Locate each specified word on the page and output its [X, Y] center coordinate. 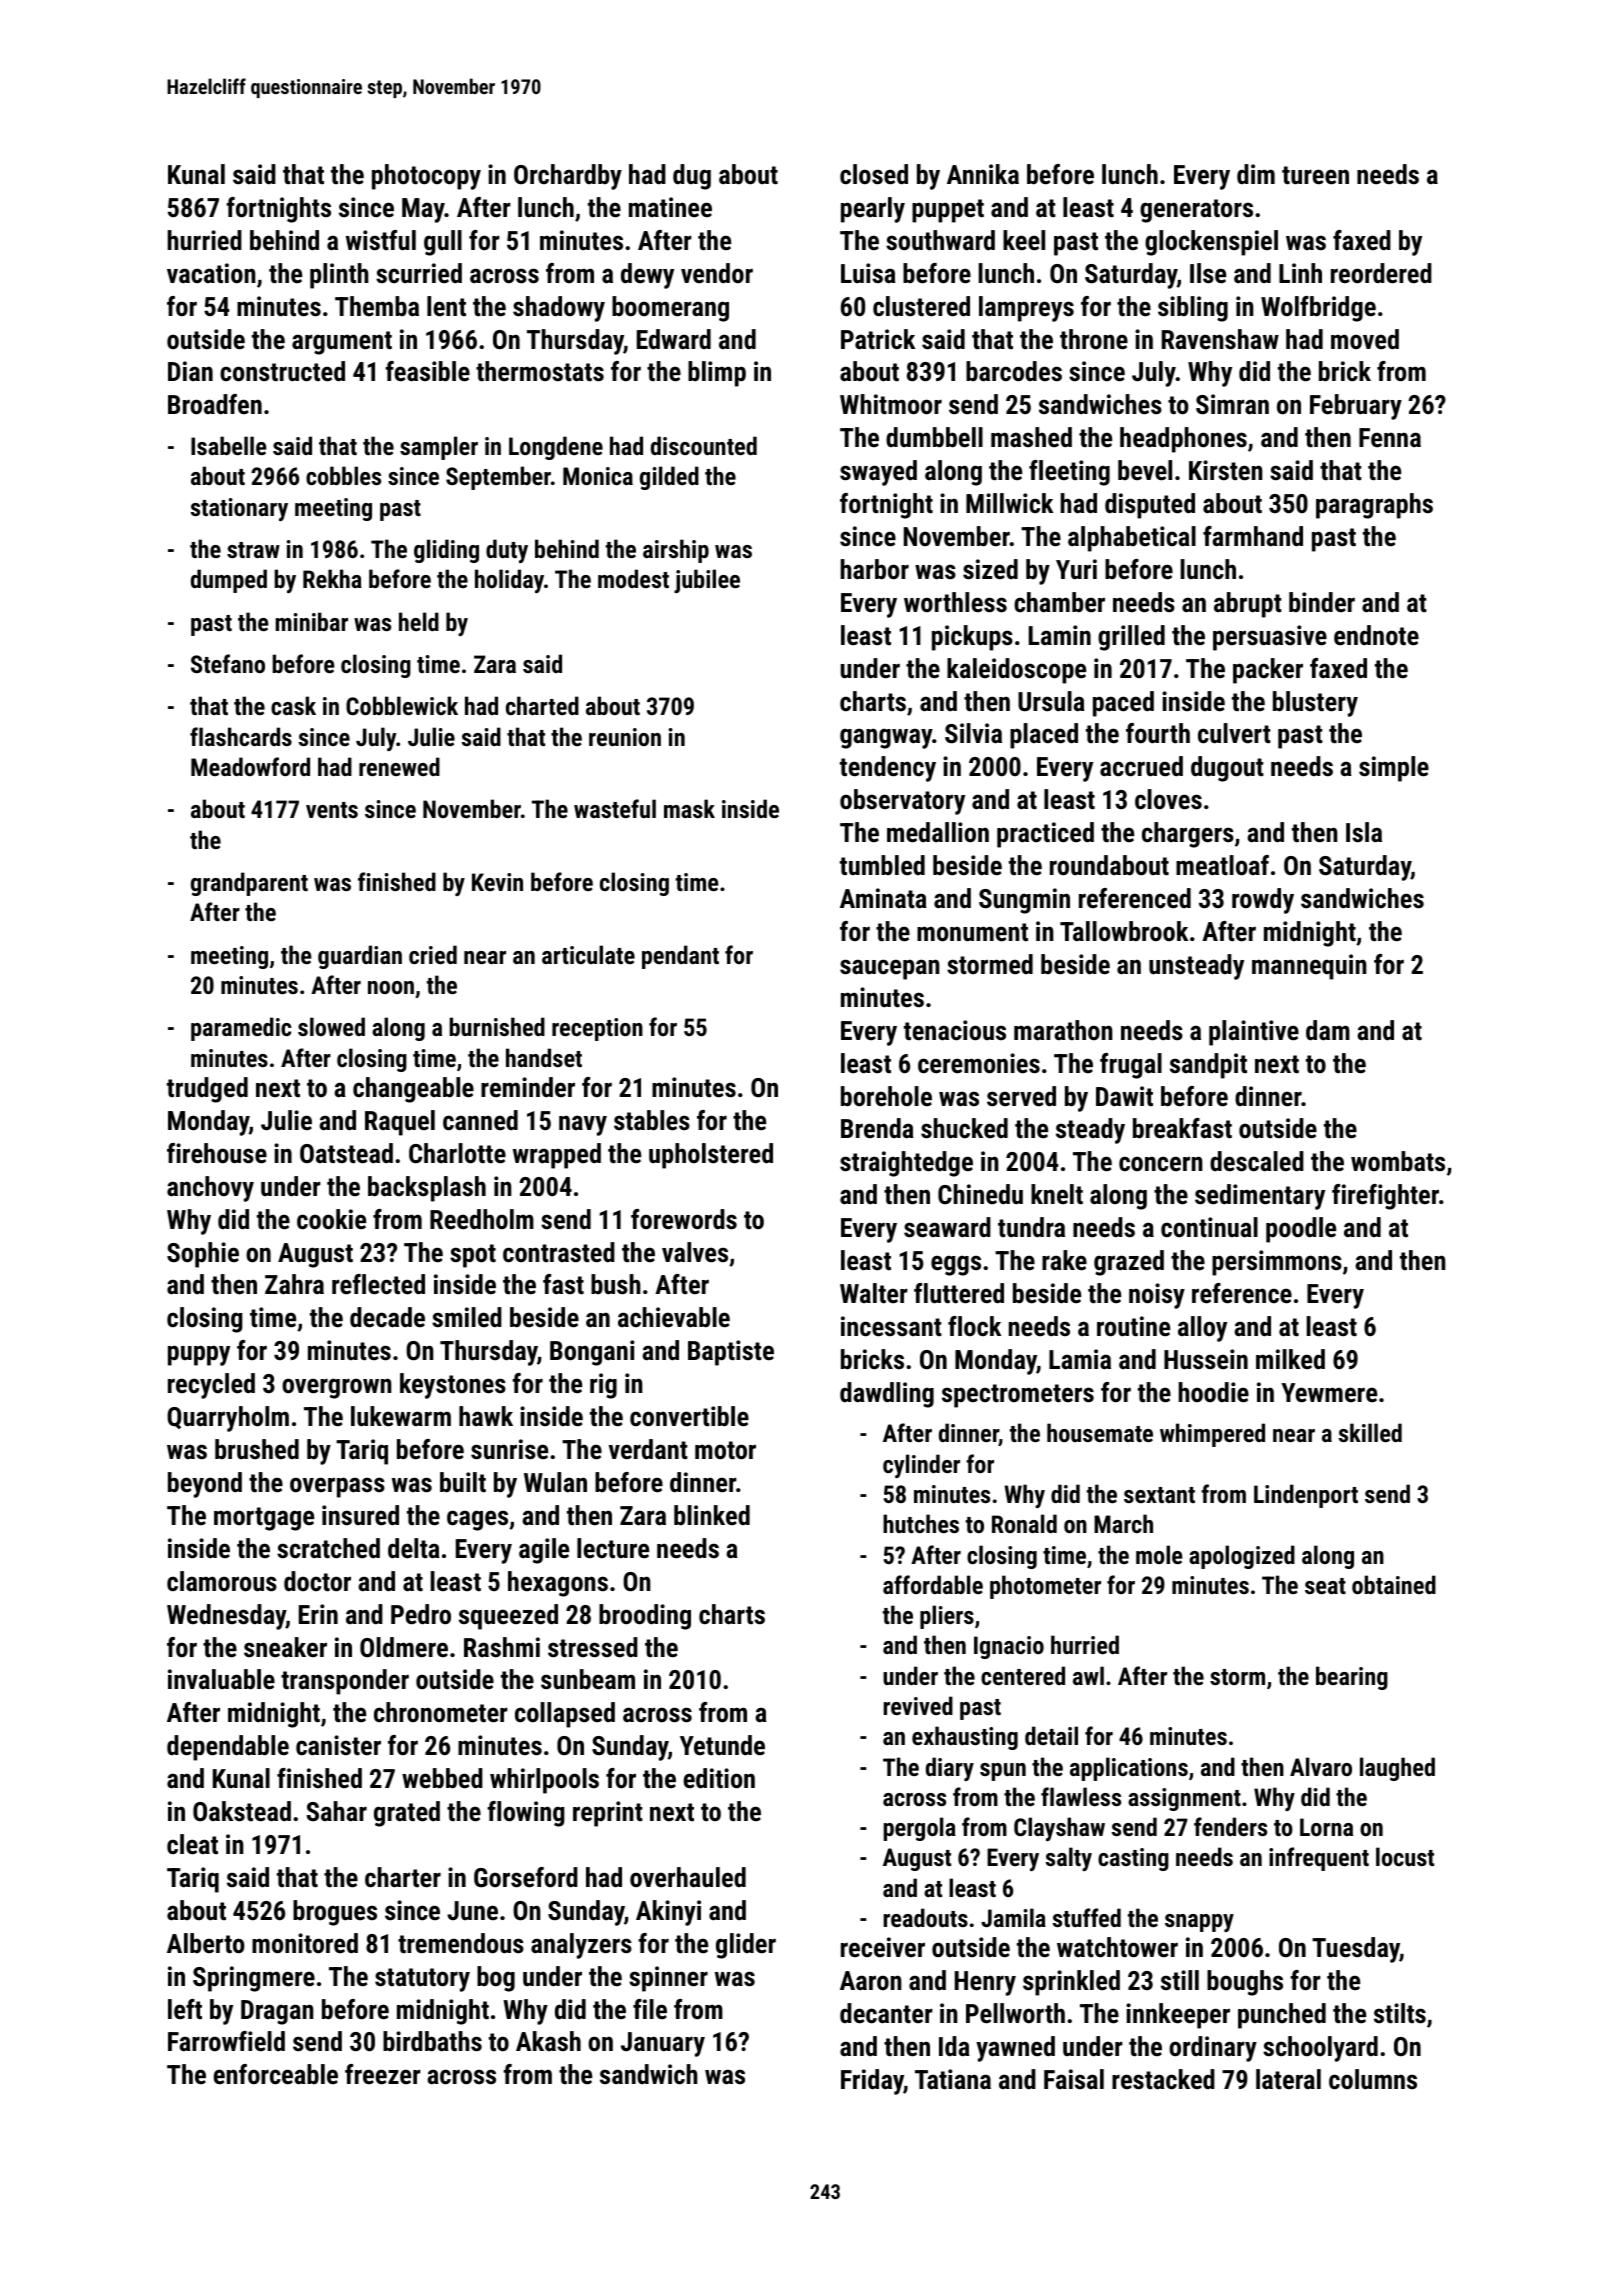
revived [918, 1705]
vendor [717, 273]
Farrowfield [226, 2041]
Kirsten [1226, 470]
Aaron [871, 1980]
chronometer [441, 1712]
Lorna [1326, 1827]
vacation [211, 273]
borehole [886, 1096]
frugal [1131, 1066]
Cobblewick [402, 705]
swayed [878, 473]
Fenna [1390, 438]
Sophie [203, 1255]
